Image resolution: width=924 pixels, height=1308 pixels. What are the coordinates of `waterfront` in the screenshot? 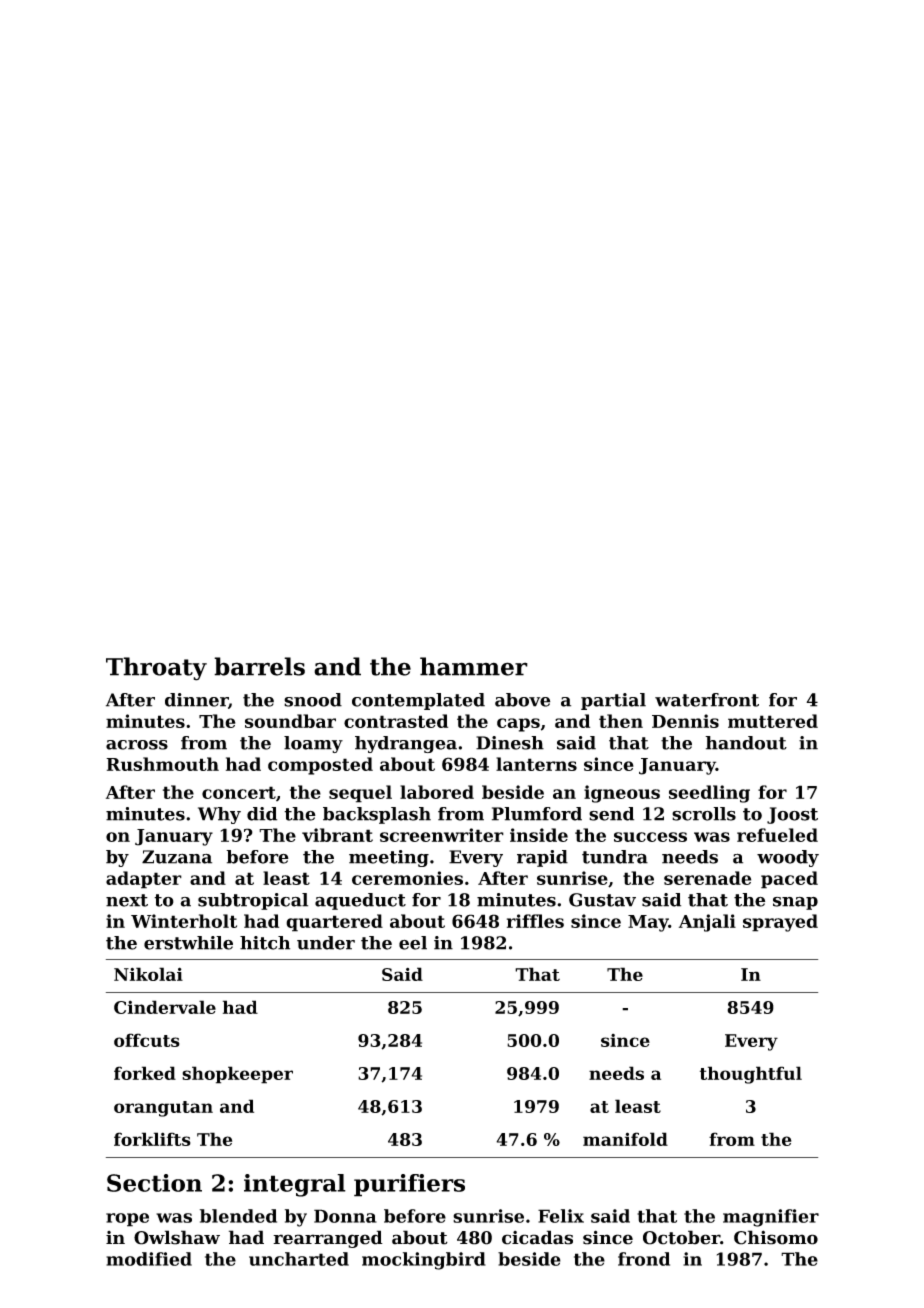 It's located at (707, 700).
